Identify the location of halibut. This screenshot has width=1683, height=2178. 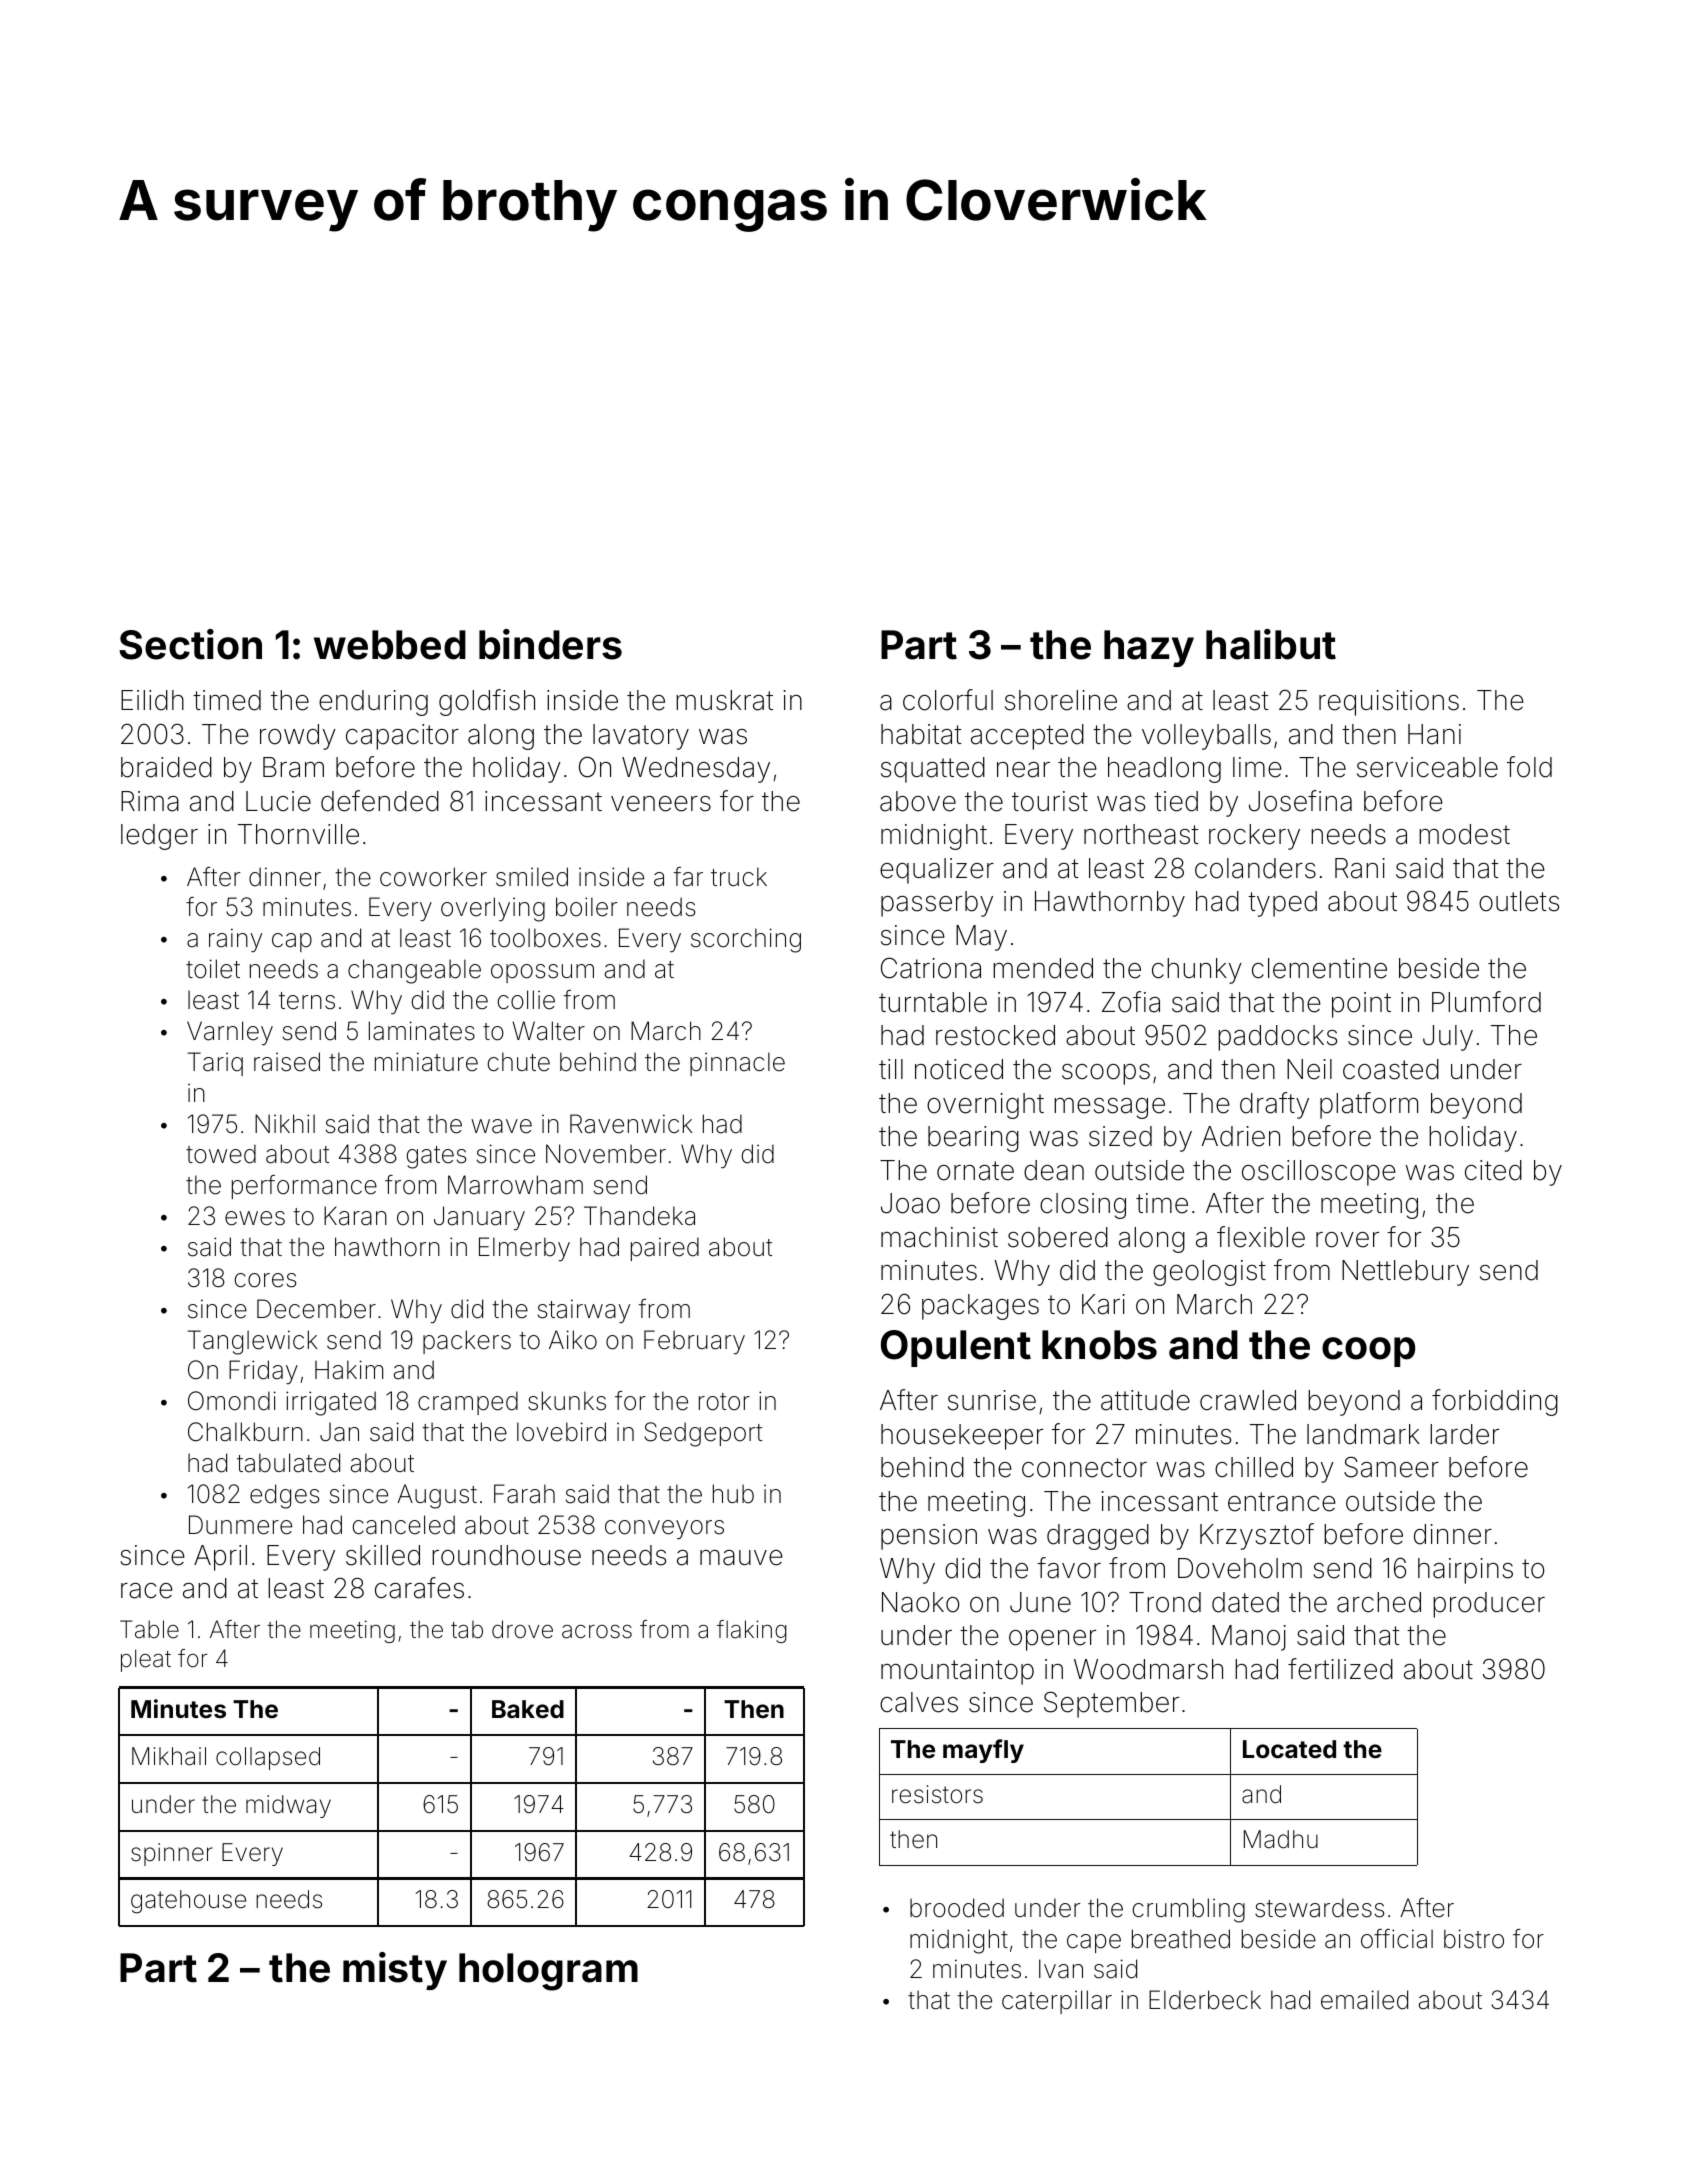
(1271, 644).
